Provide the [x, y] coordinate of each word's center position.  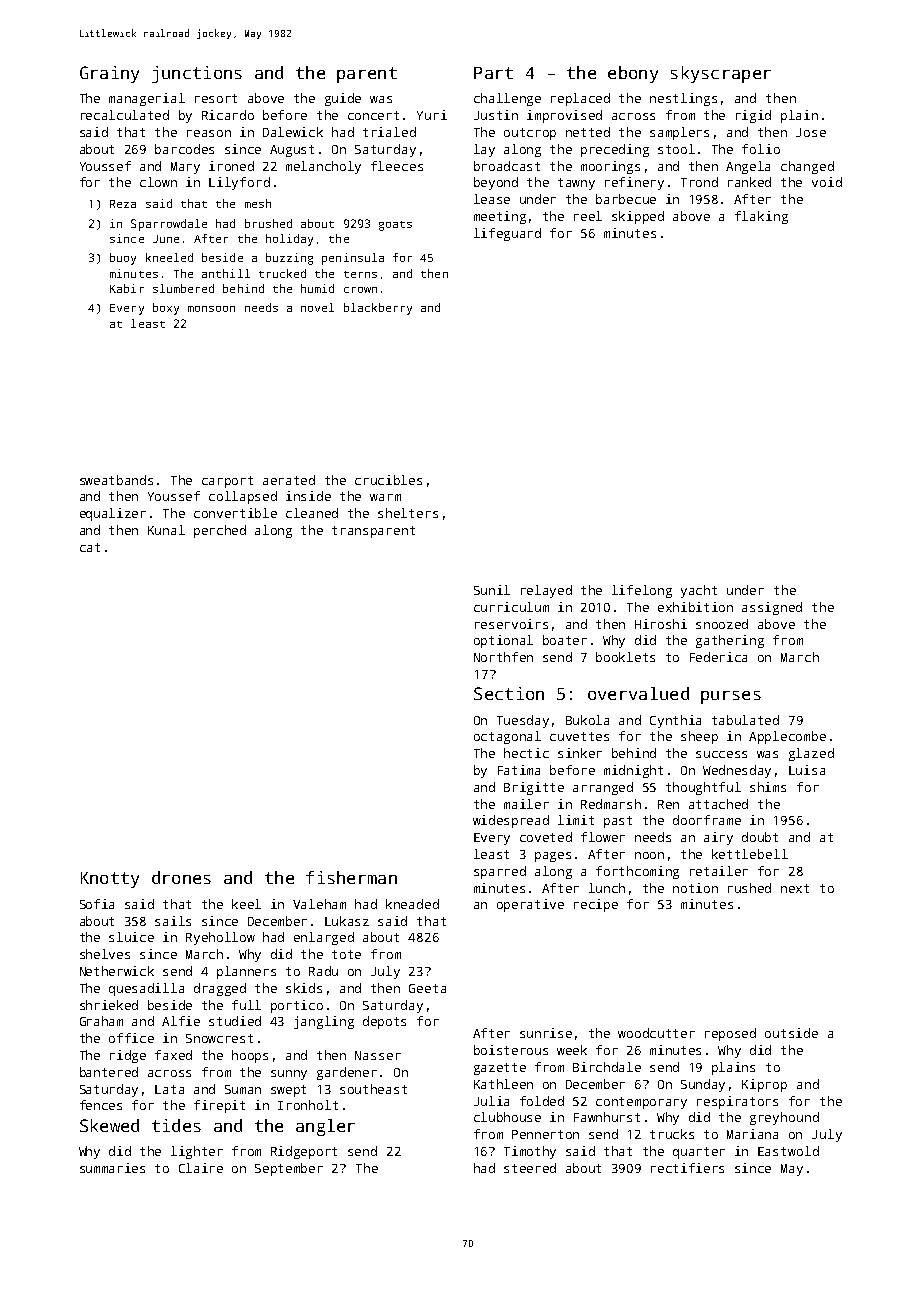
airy [718, 838]
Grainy [109, 74]
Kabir [127, 288]
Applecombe [787, 737]
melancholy [323, 167]
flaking [761, 217]
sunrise [546, 1033]
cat [90, 547]
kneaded [412, 904]
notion [695, 888]
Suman [243, 1089]
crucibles [388, 480]
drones [181, 877]
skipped [638, 217]
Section [509, 693]
